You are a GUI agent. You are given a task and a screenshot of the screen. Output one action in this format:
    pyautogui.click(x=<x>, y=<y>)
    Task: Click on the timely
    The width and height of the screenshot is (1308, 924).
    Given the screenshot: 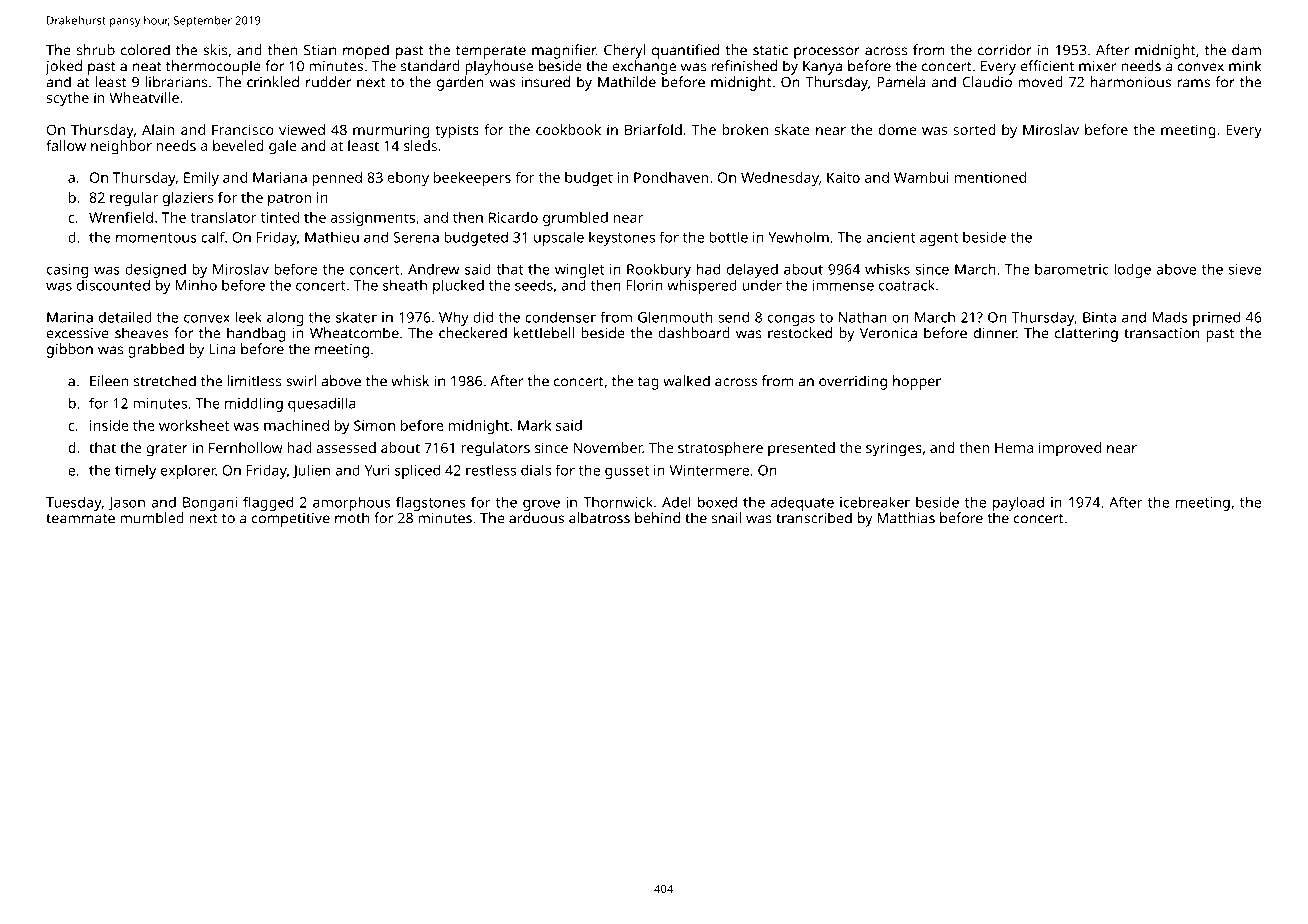 What is the action you would take?
    pyautogui.click(x=135, y=471)
